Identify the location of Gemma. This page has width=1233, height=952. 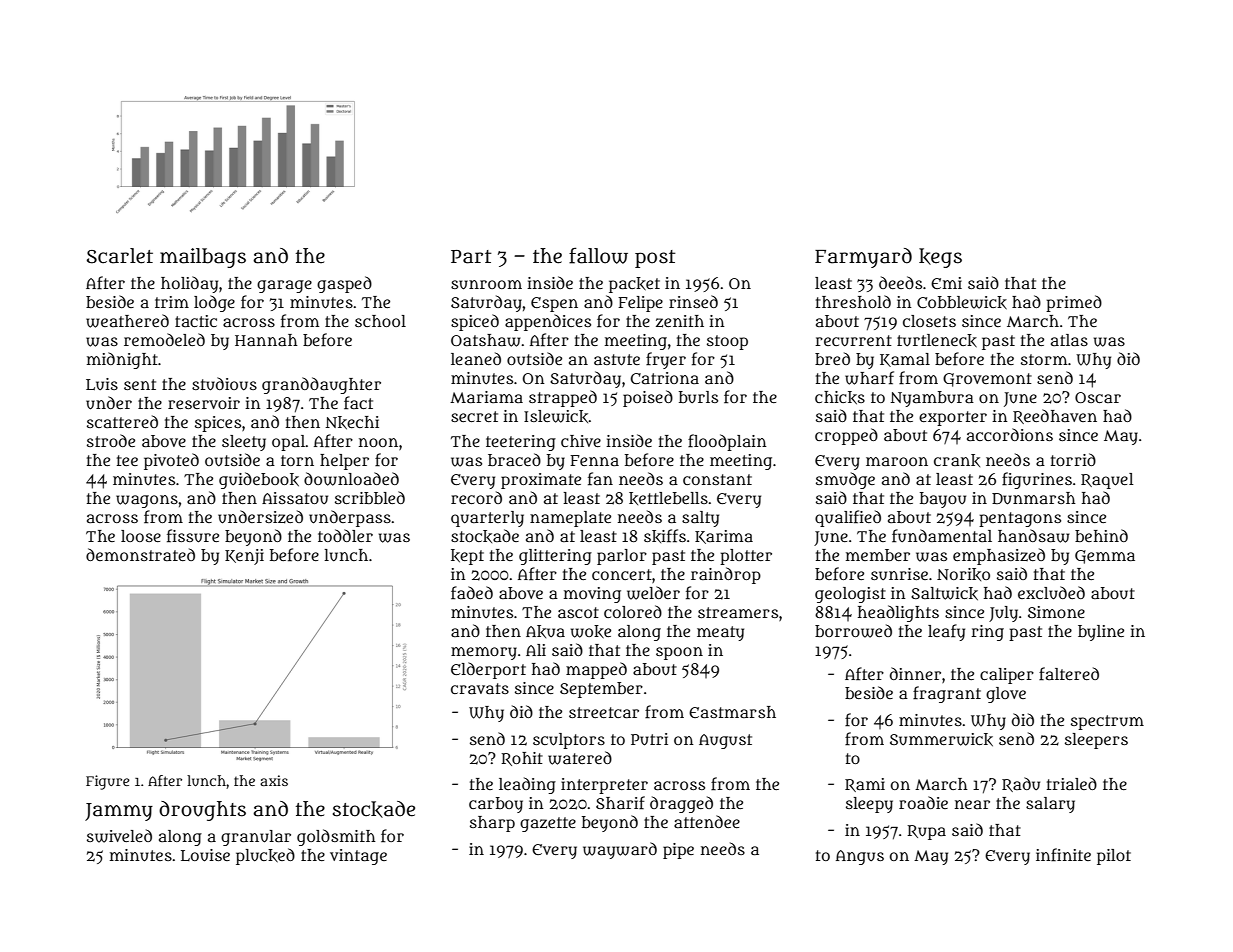
(1105, 557).
